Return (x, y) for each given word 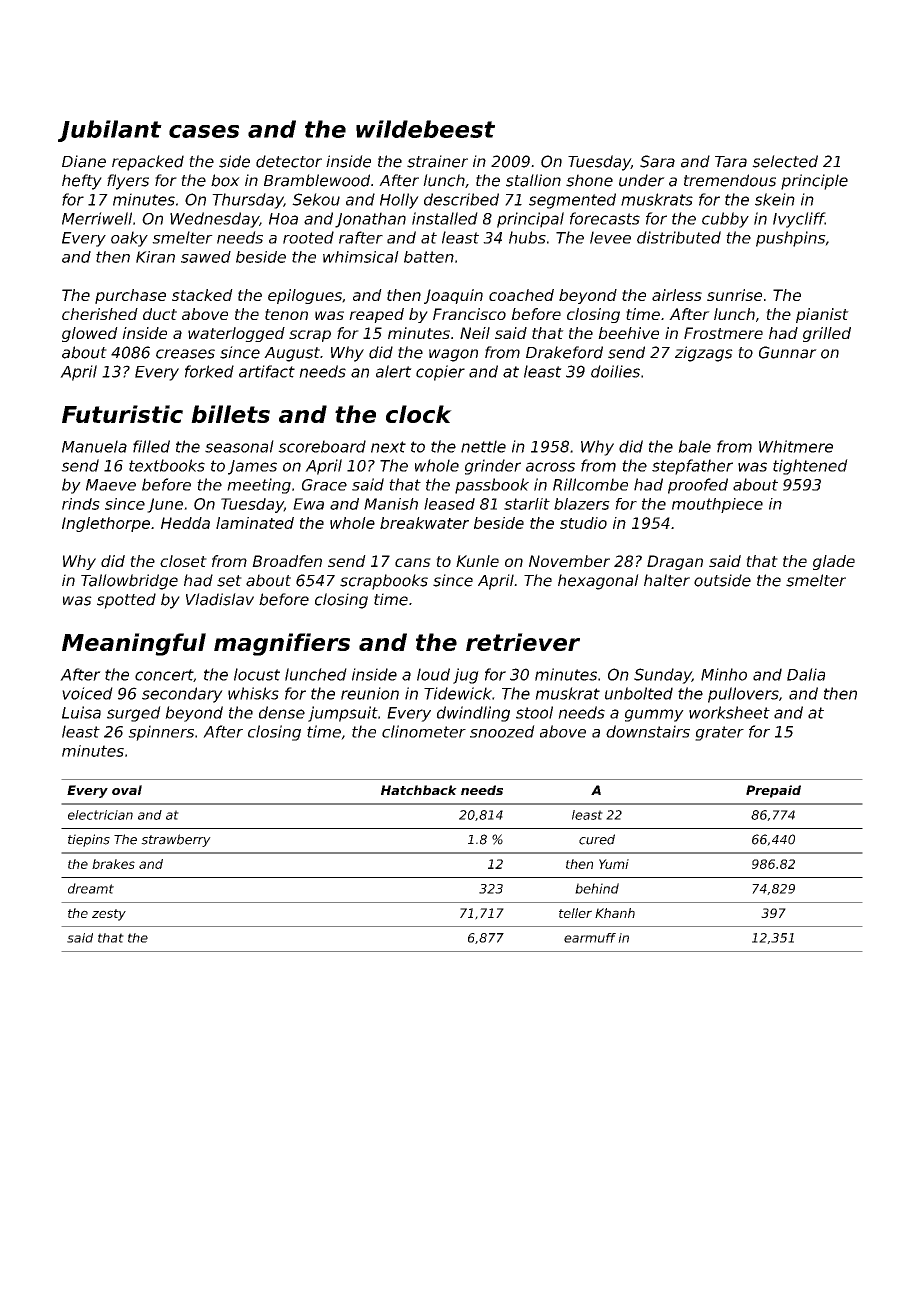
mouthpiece (717, 505)
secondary (182, 695)
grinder (493, 467)
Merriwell (97, 218)
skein (775, 199)
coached (521, 295)
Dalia (806, 674)
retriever (523, 642)
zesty (109, 915)
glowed (90, 334)
